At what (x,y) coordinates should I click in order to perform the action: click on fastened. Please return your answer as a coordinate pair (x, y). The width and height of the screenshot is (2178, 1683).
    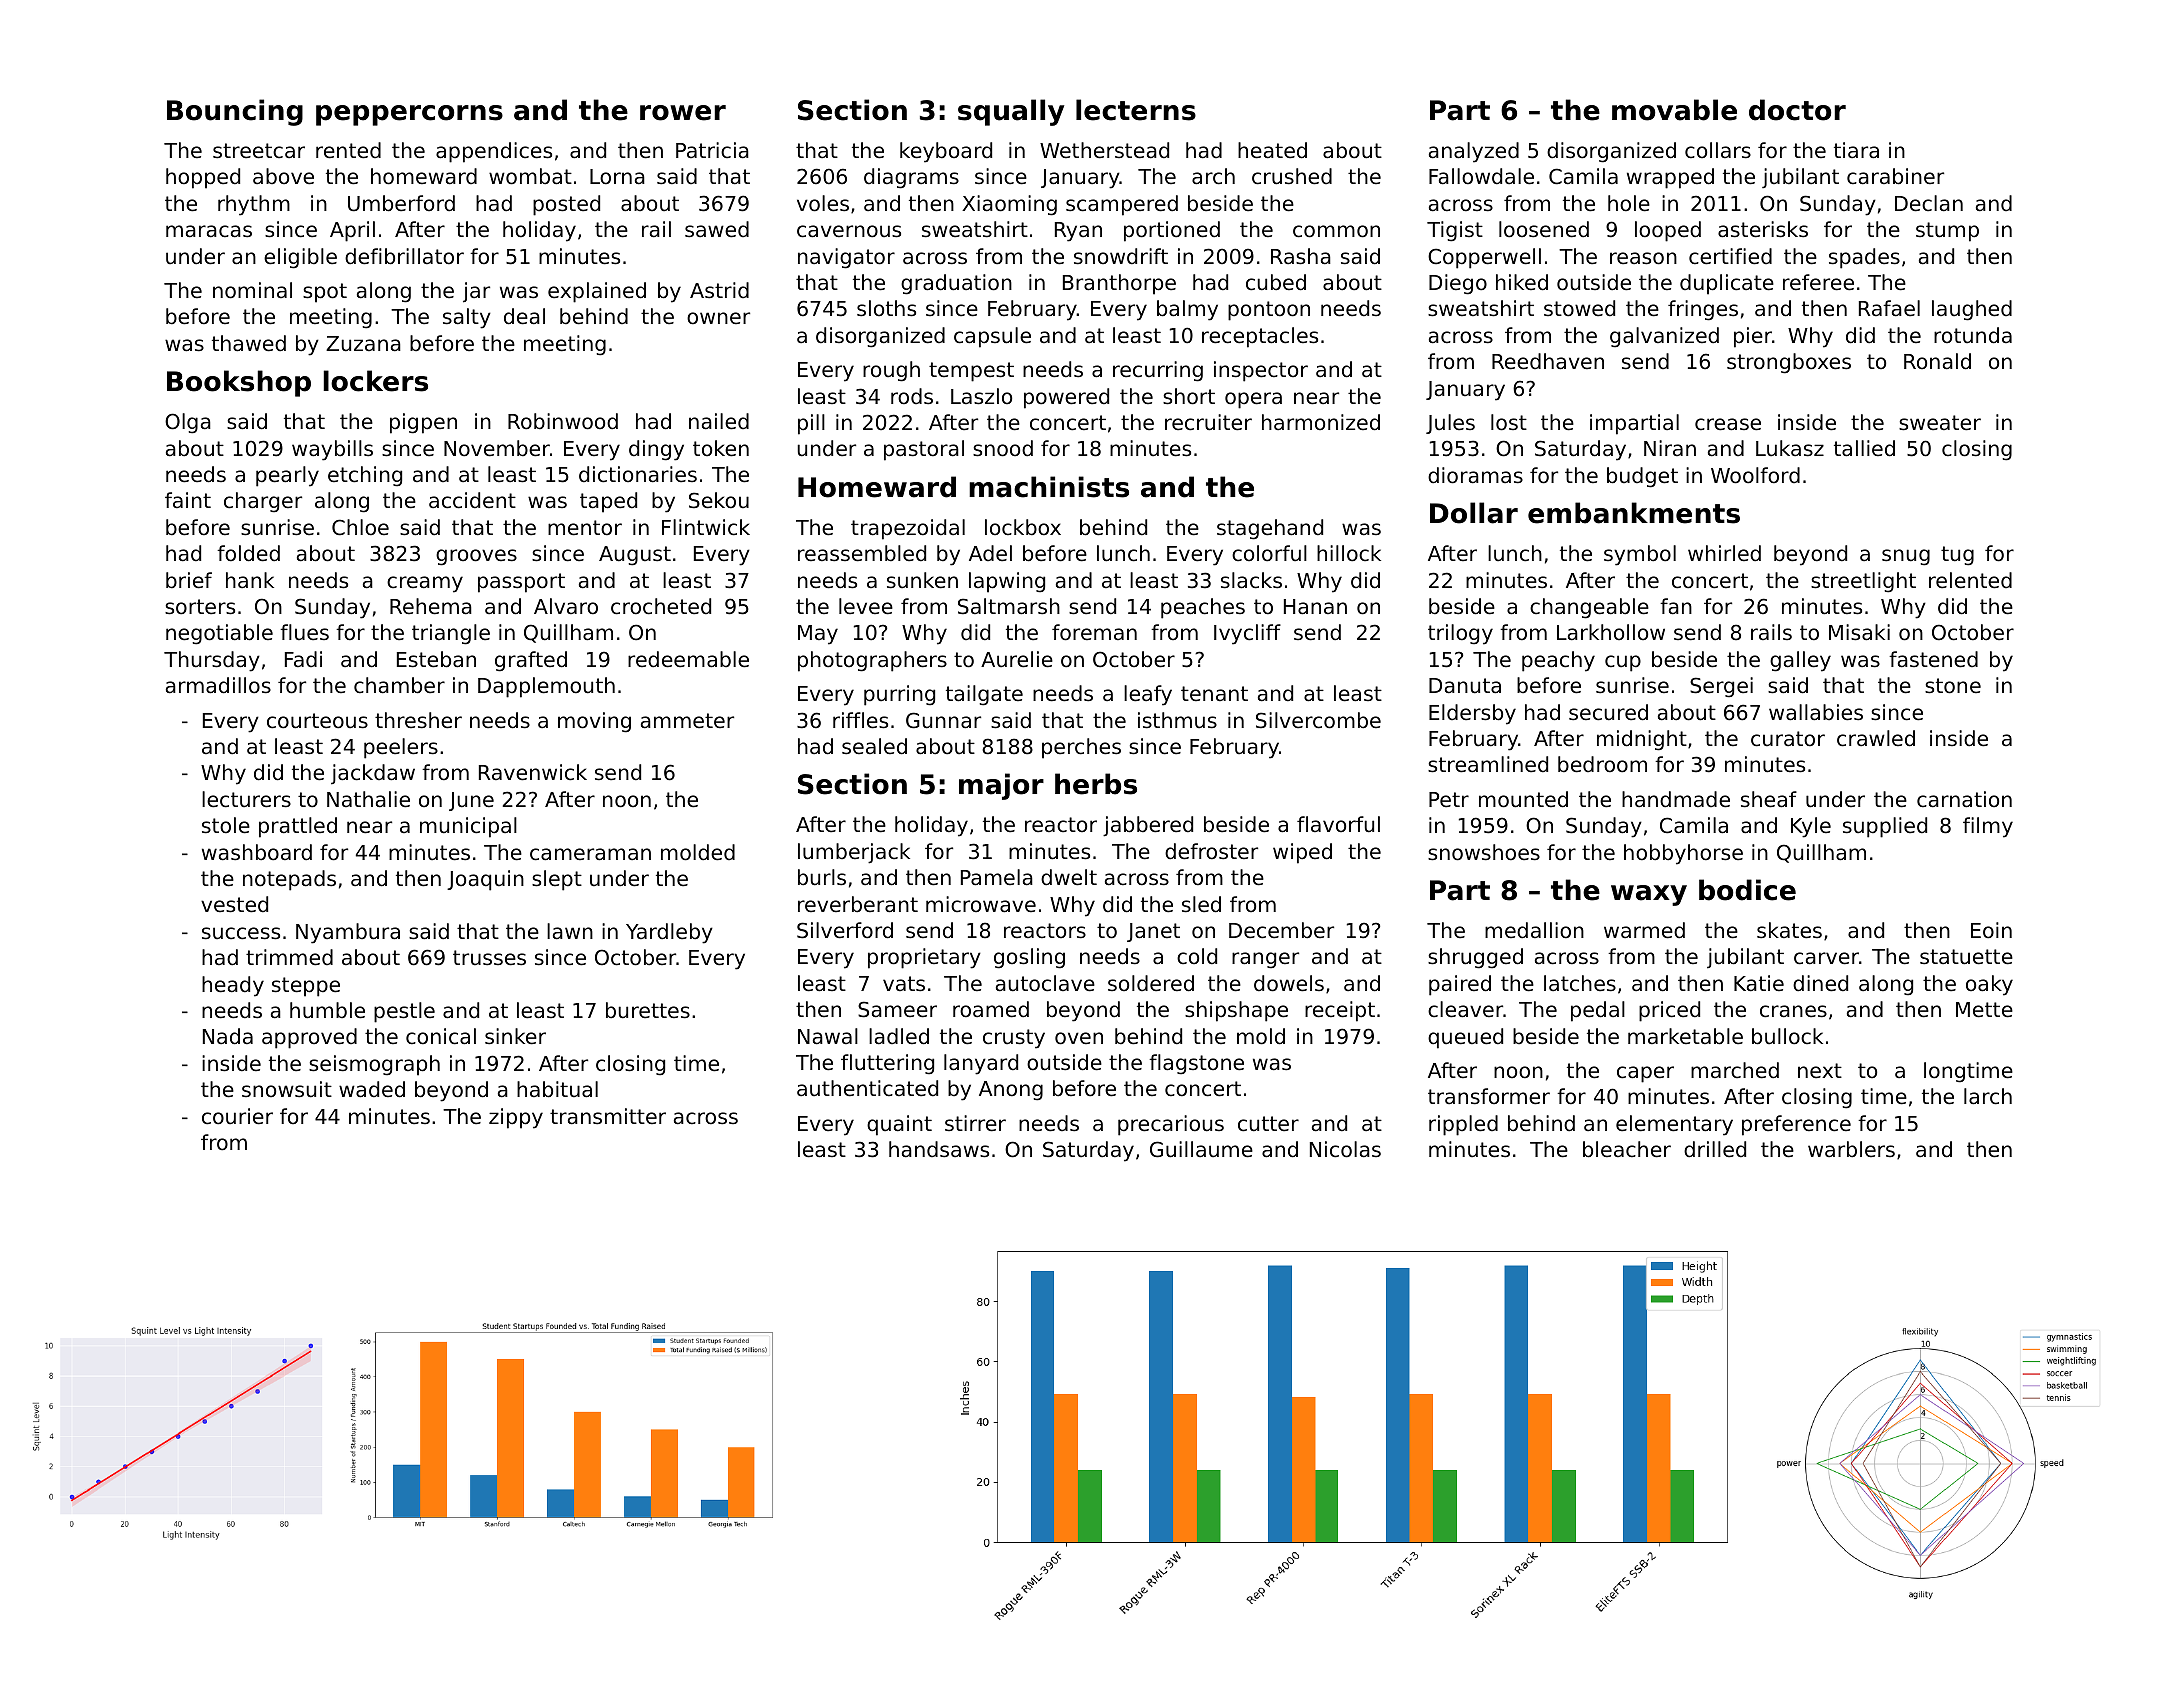
    Looking at the image, I should click on (1933, 659).
